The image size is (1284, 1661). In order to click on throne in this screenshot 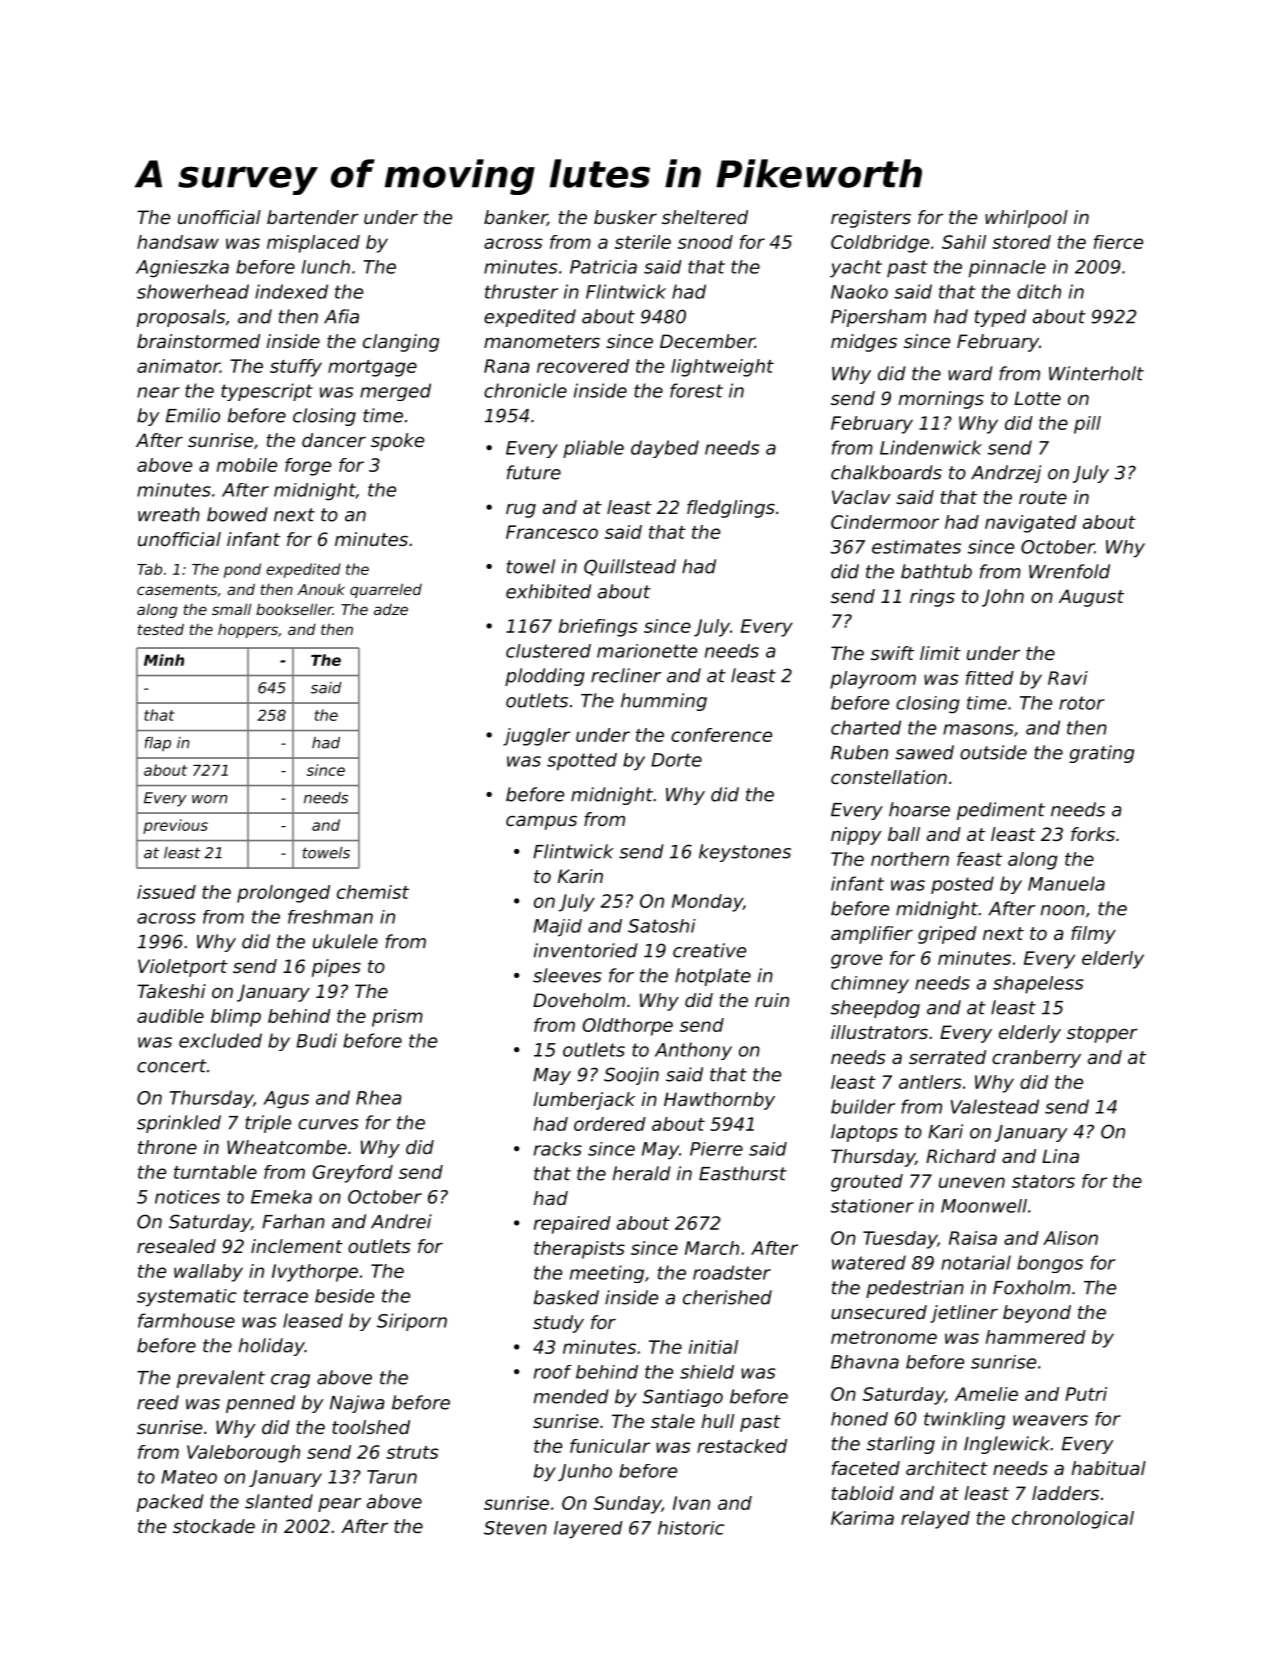, I will do `click(167, 1147)`.
